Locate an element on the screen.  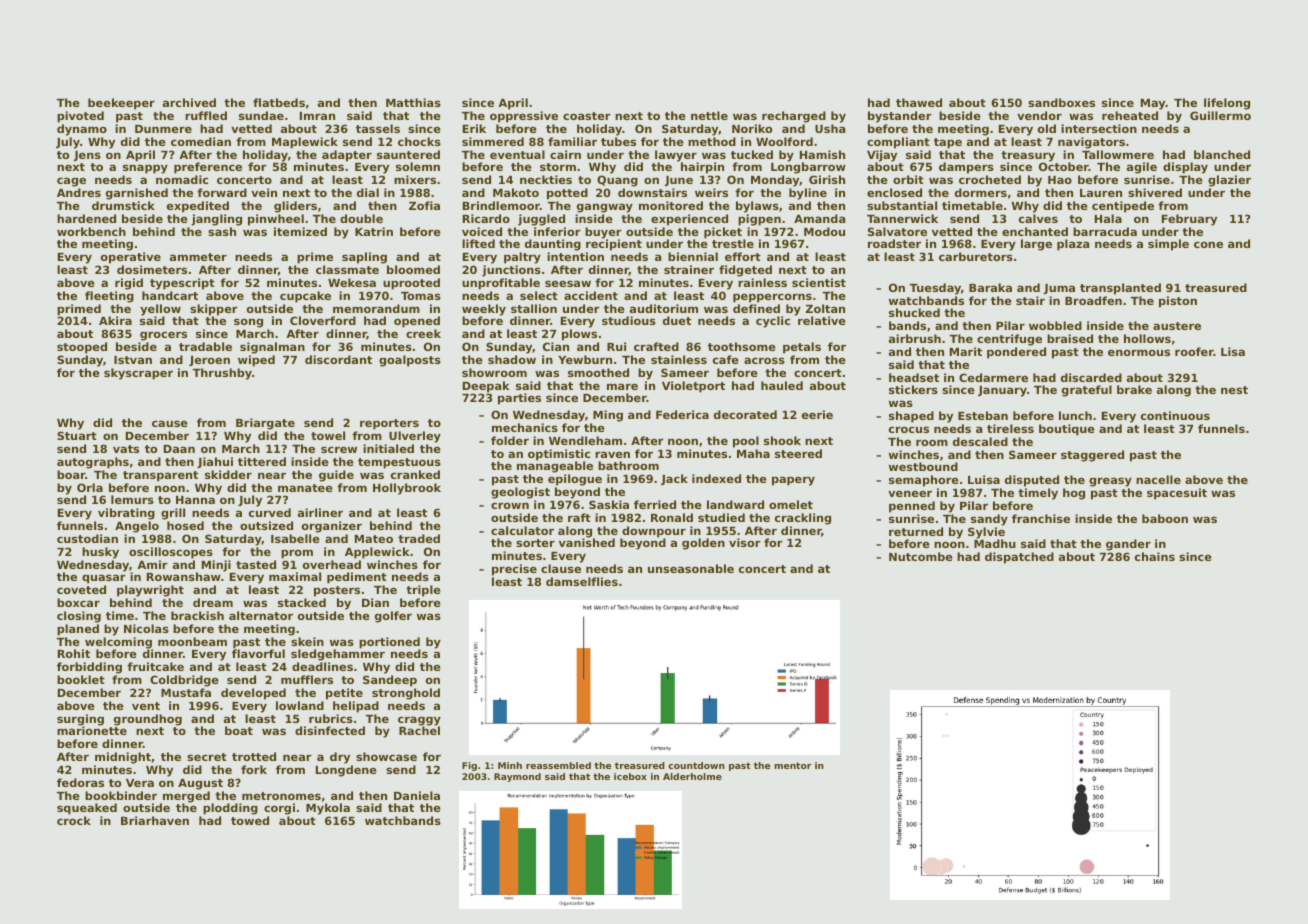
thawed is located at coordinates (919, 102).
